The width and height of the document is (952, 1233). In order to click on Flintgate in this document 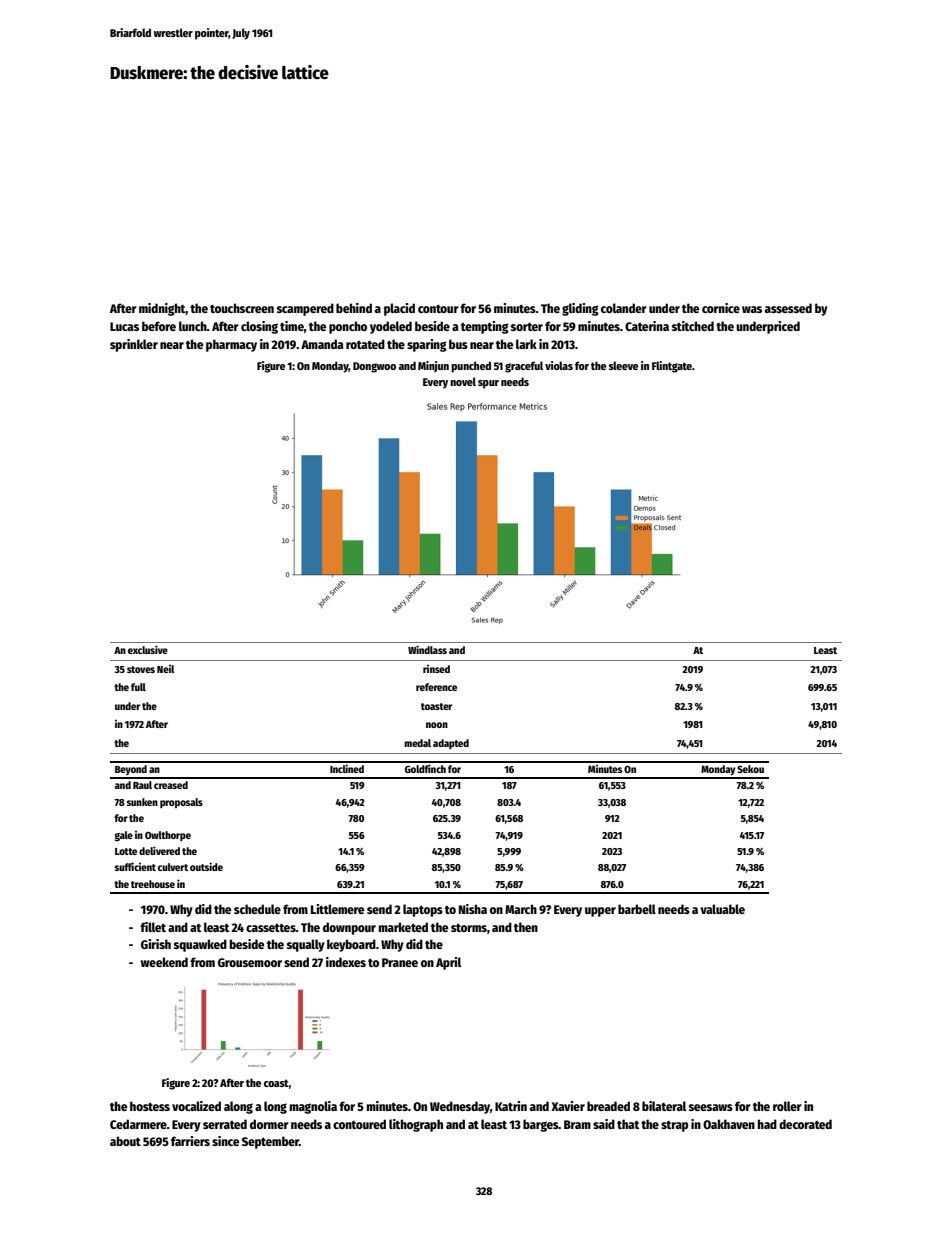, I will do `click(672, 367)`.
